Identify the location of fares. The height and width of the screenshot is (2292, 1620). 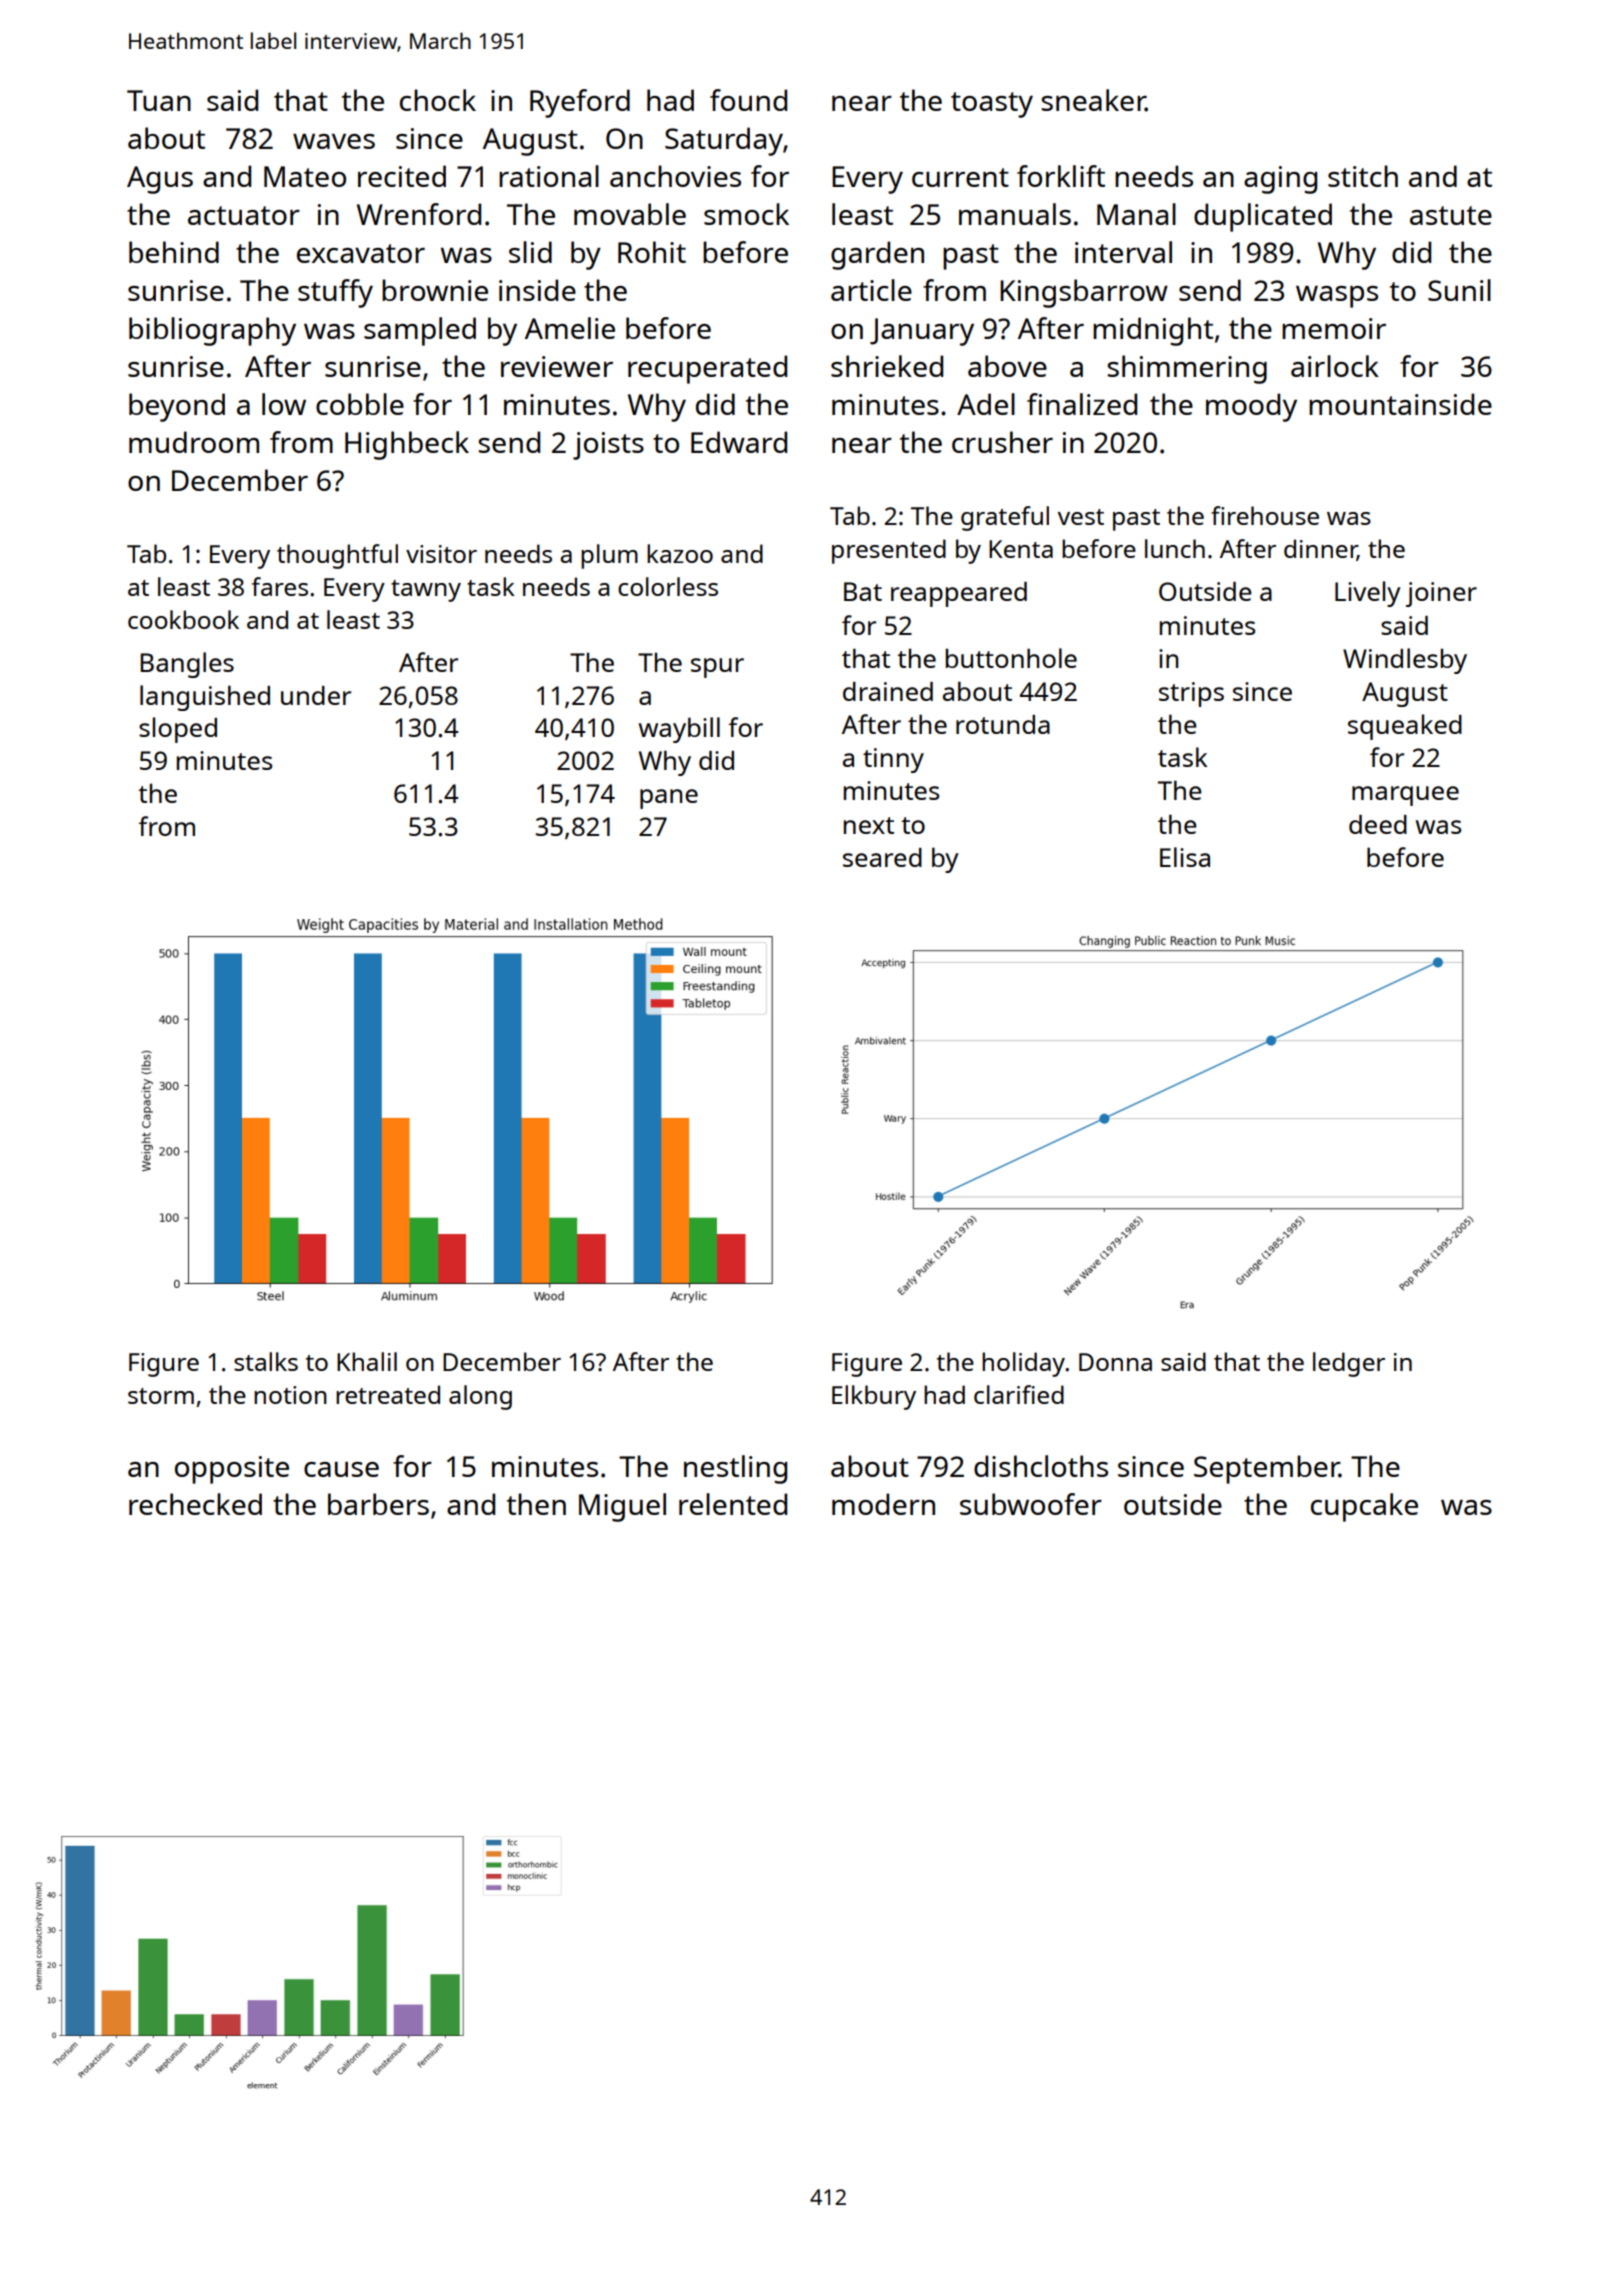
(280, 586).
